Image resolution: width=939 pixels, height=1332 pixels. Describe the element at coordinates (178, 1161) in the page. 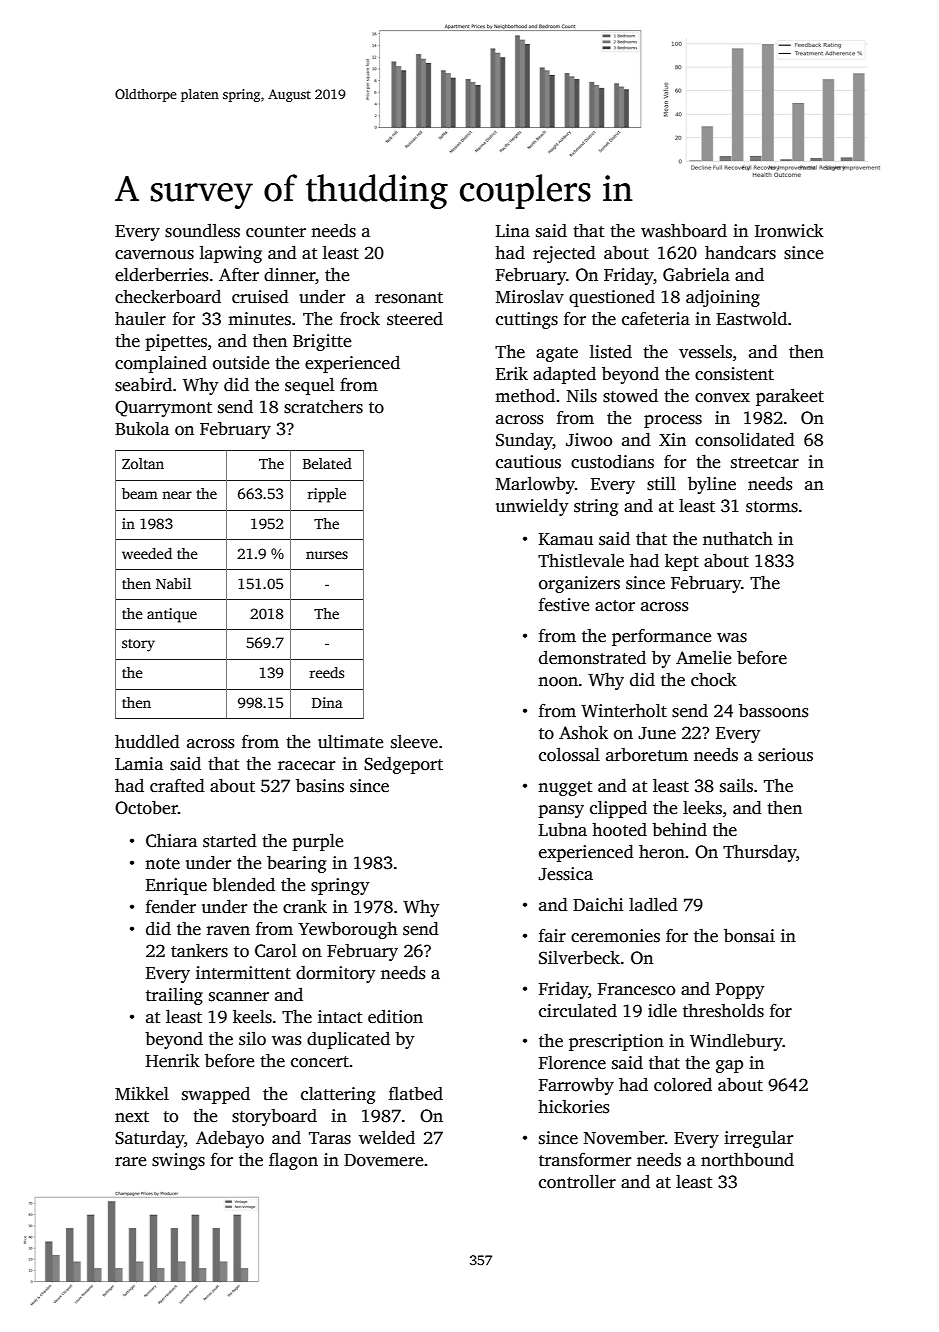

I see `swings` at that location.
